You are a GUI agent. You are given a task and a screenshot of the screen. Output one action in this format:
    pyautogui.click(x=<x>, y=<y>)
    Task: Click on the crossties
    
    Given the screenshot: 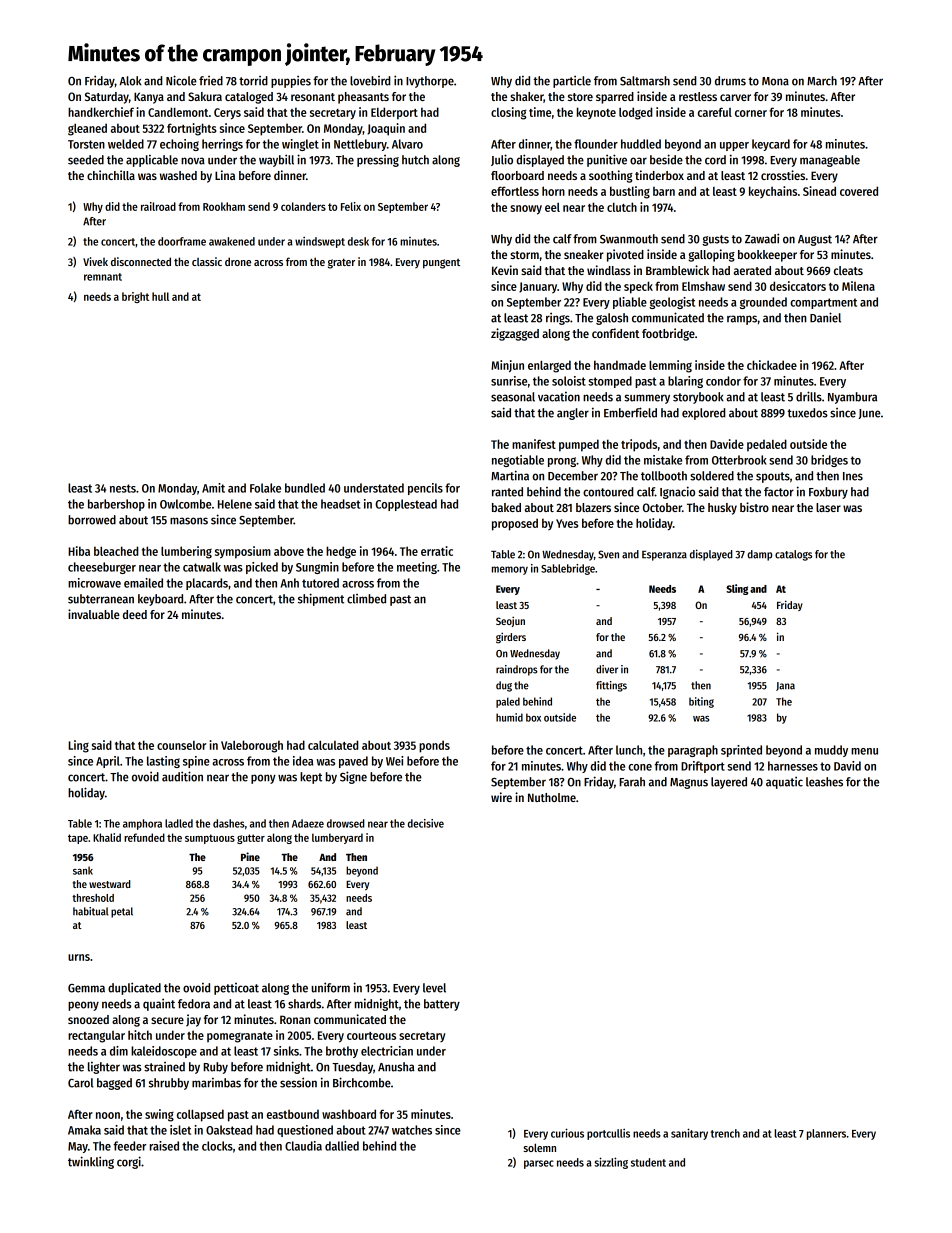 What is the action you would take?
    pyautogui.click(x=783, y=175)
